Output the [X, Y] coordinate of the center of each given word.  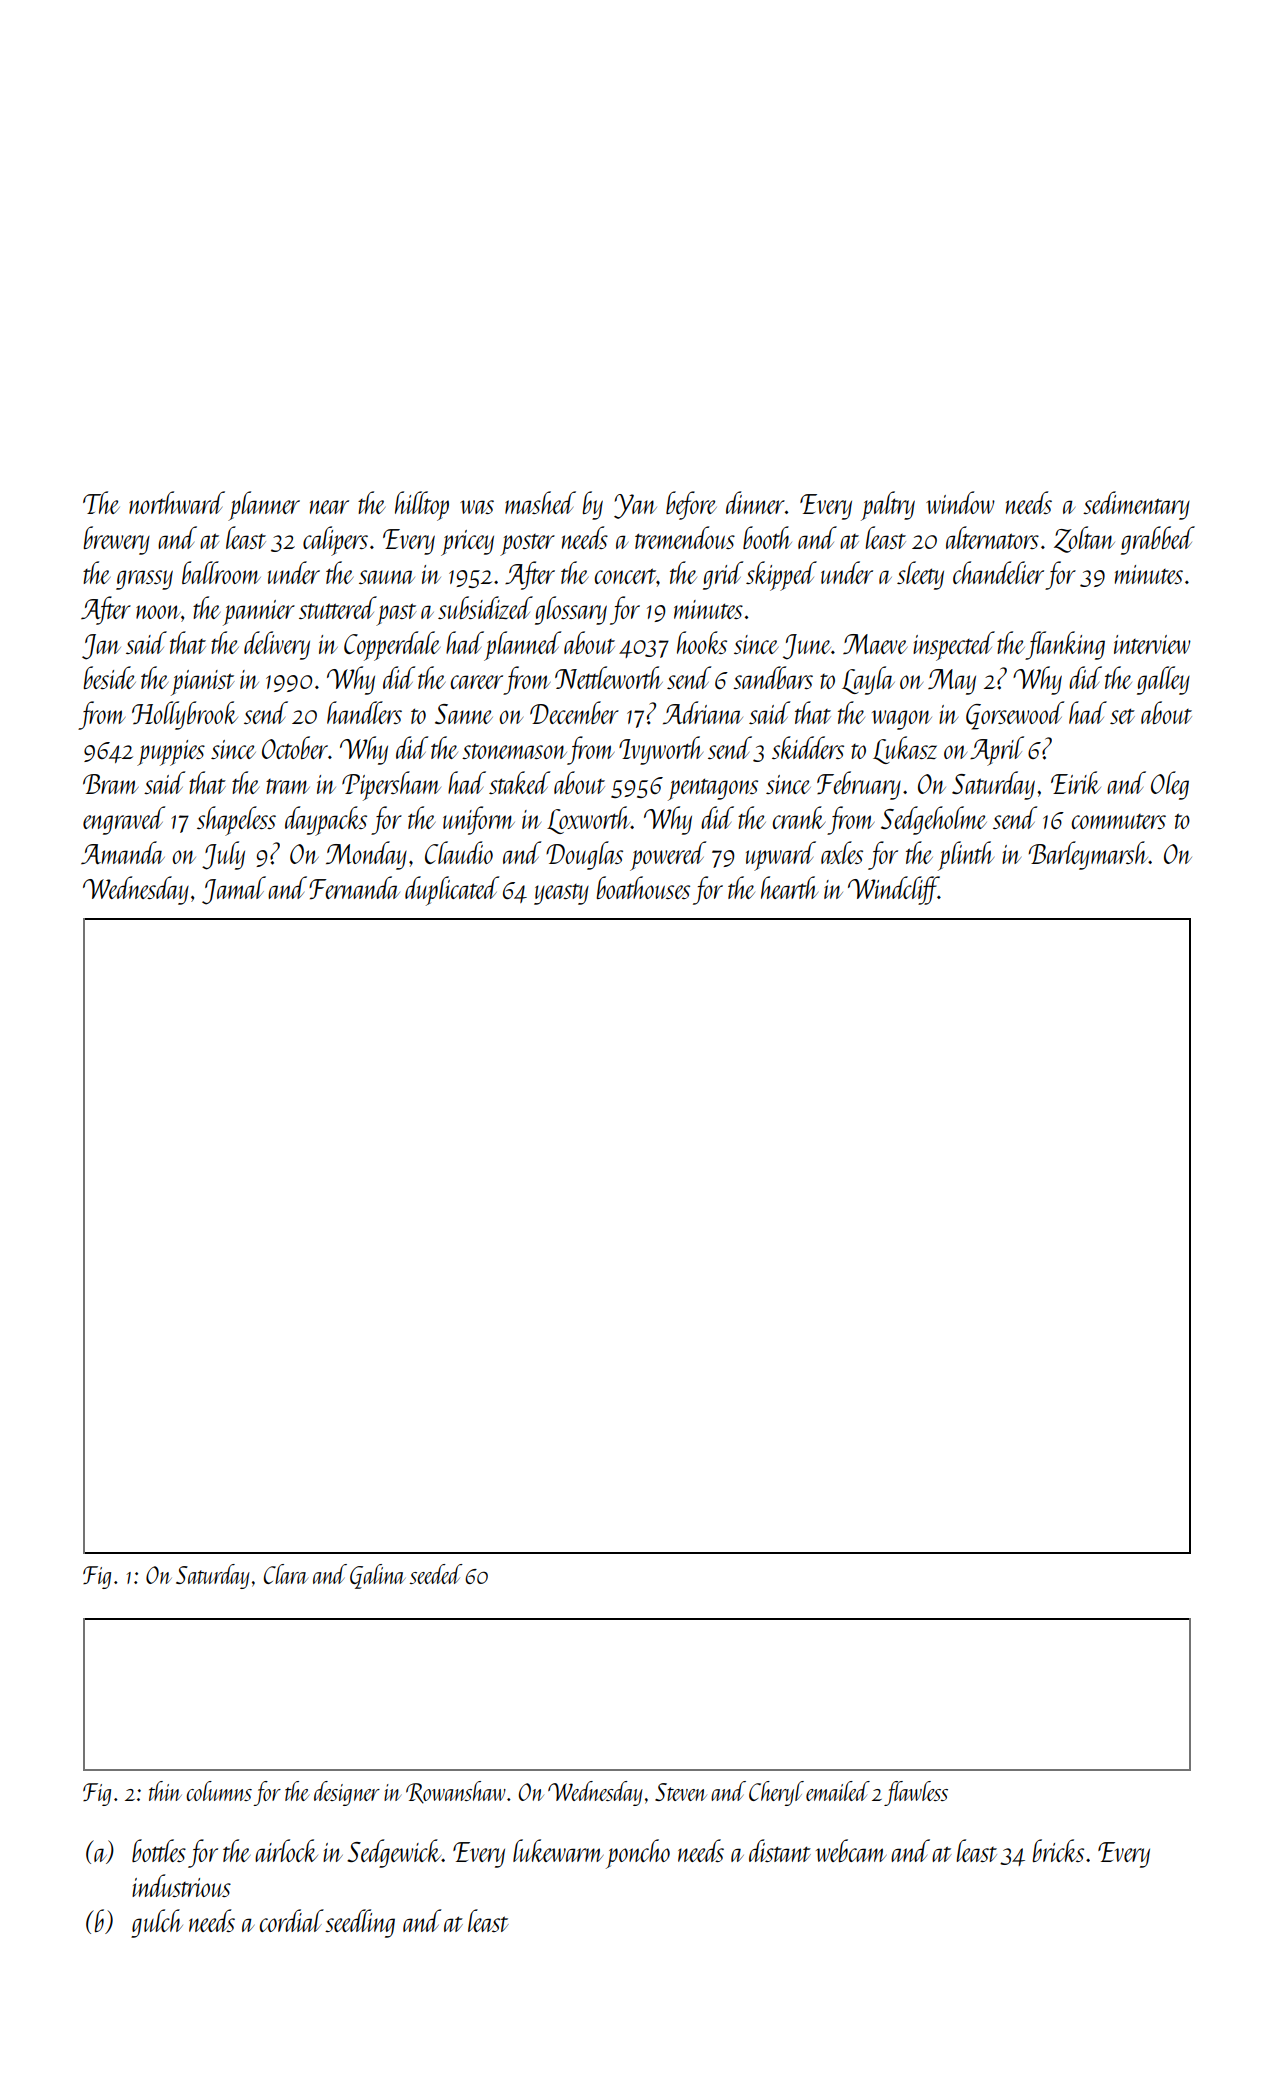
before [691, 505]
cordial [292, 1920]
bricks [1058, 1850]
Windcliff [893, 890]
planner [264, 506]
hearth [789, 887]
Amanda [123, 852]
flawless [916, 1793]
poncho [638, 1854]
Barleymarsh [1088, 855]
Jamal [234, 890]
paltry [888, 506]
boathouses [643, 887]
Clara [286, 1574]
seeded [436, 1574]
